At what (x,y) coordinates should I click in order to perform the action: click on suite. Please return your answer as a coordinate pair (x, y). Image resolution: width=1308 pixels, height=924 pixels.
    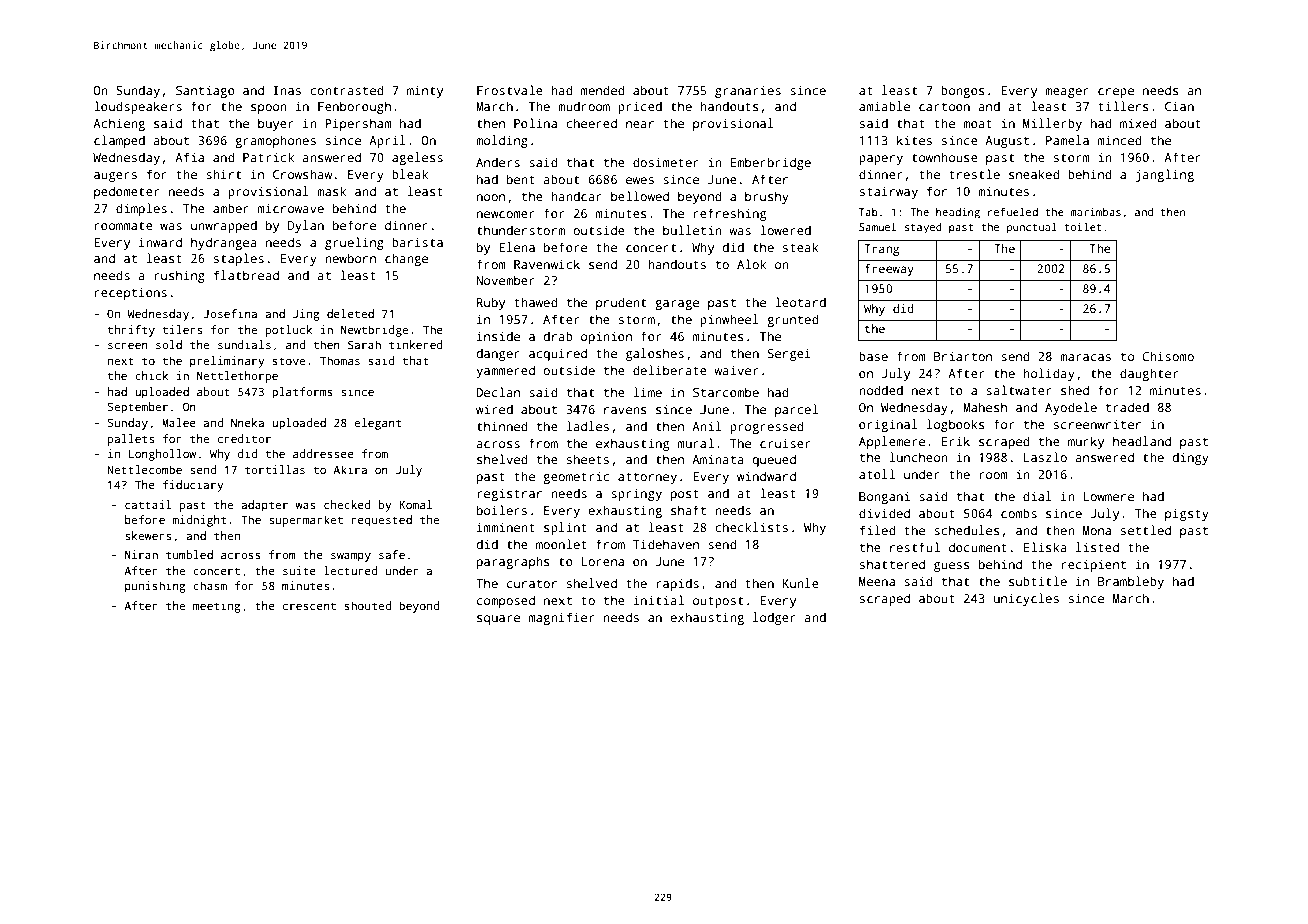
    Looking at the image, I should click on (299, 570).
